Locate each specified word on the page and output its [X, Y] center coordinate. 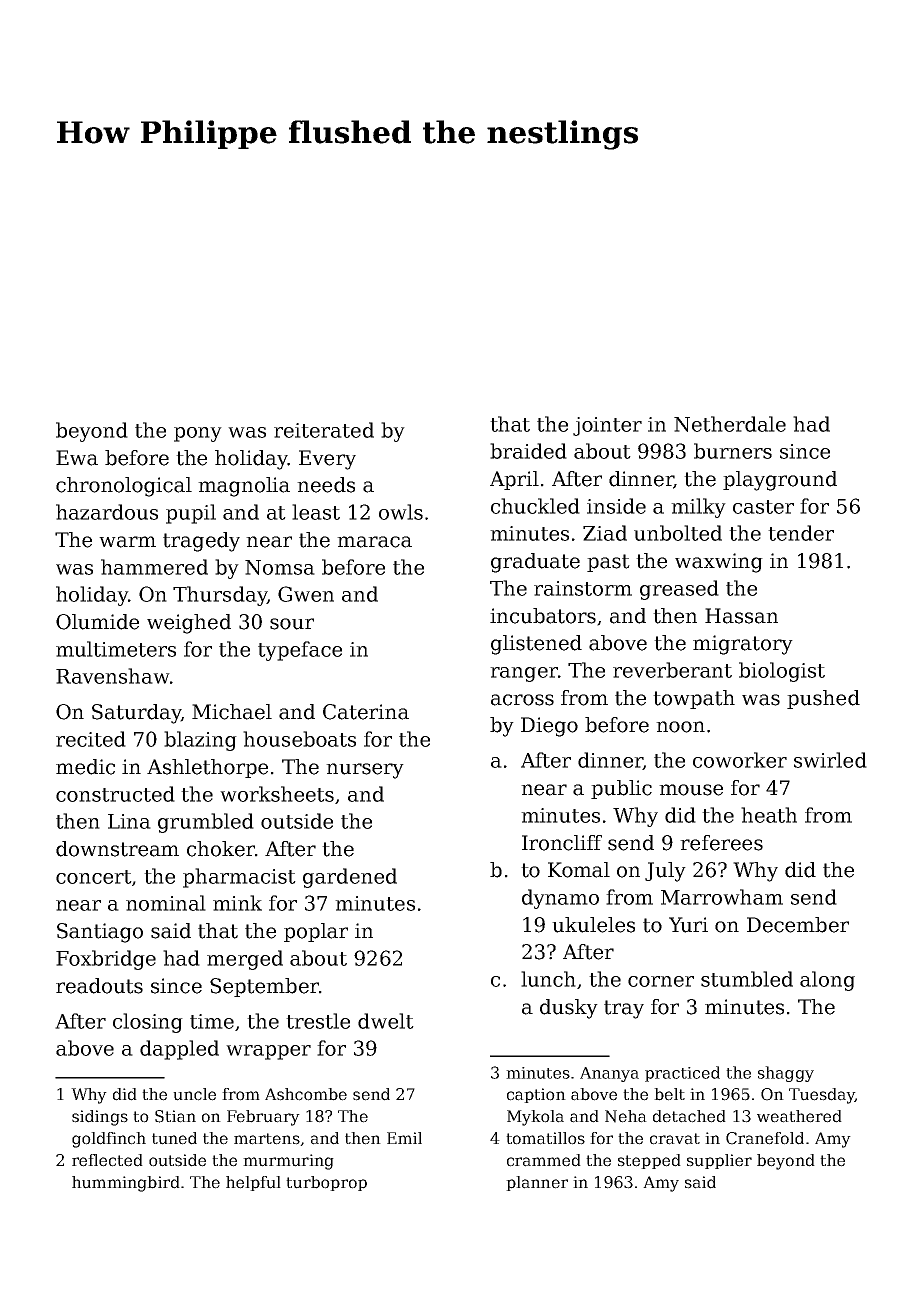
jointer [607, 426]
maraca [374, 542]
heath [769, 815]
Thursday [220, 596]
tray [624, 1009]
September [264, 987]
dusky [569, 1009]
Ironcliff [562, 843]
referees [721, 843]
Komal [579, 870]
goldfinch [109, 1140]
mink [237, 903]
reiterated [324, 430]
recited [91, 739]
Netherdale [730, 424]
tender [801, 533]
